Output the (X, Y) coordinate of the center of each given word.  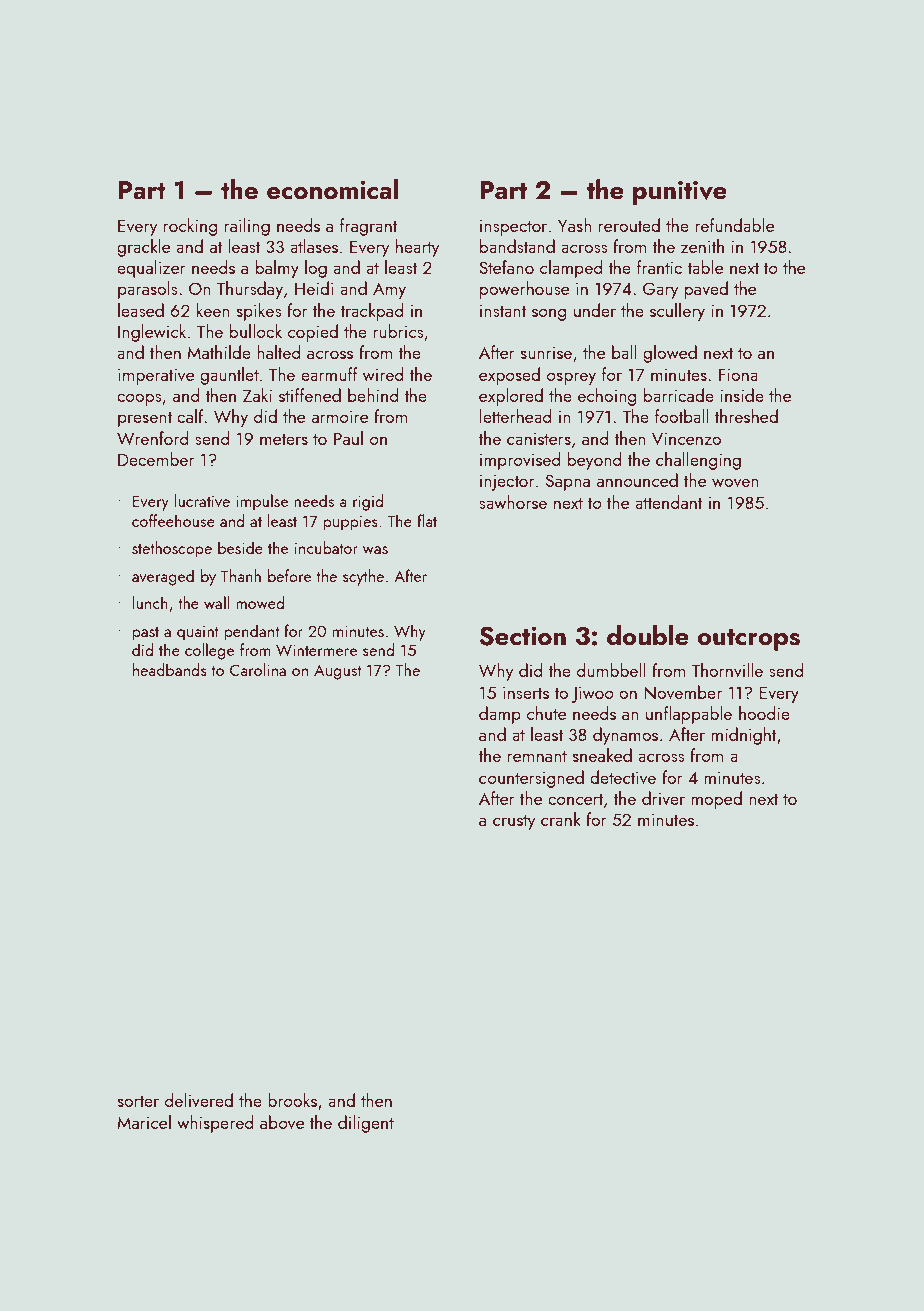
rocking (190, 227)
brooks (292, 1100)
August (337, 672)
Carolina (258, 669)
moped (716, 800)
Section (522, 636)
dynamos (625, 736)
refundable (734, 225)
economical (332, 189)
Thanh (241, 575)
